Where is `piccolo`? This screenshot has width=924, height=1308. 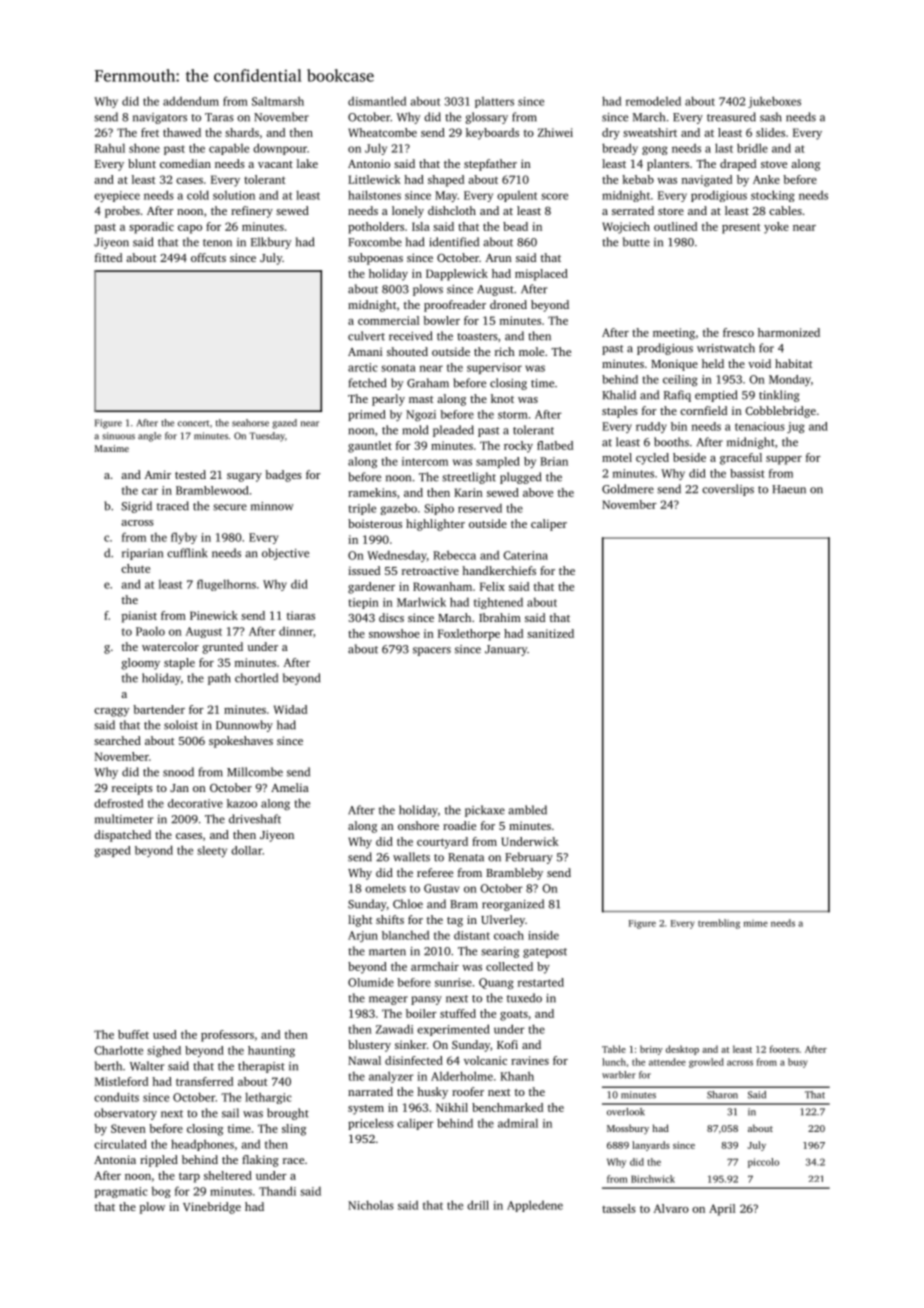
piccolo is located at coordinates (763, 1163).
